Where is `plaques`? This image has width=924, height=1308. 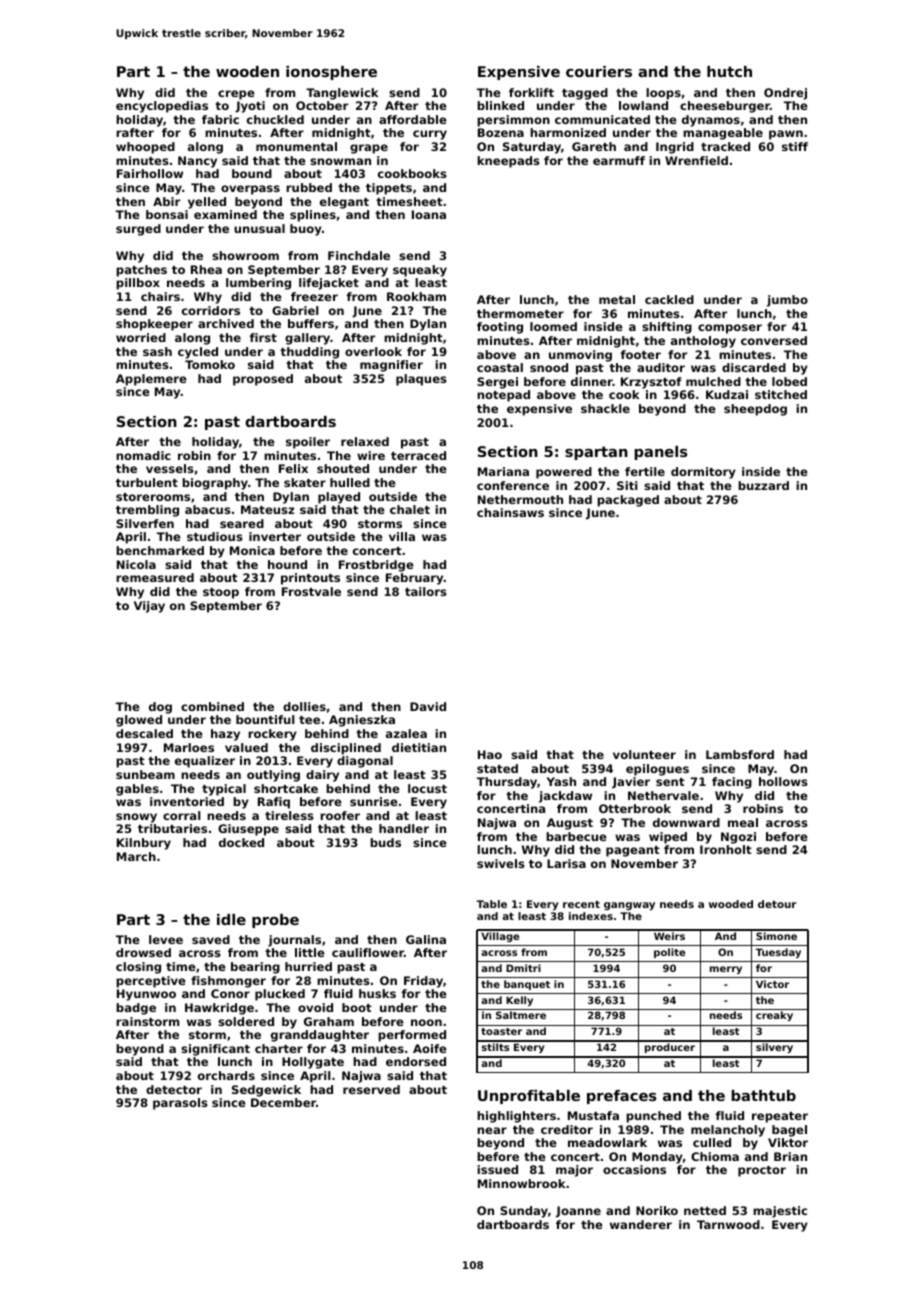 plaques is located at coordinates (421, 380).
